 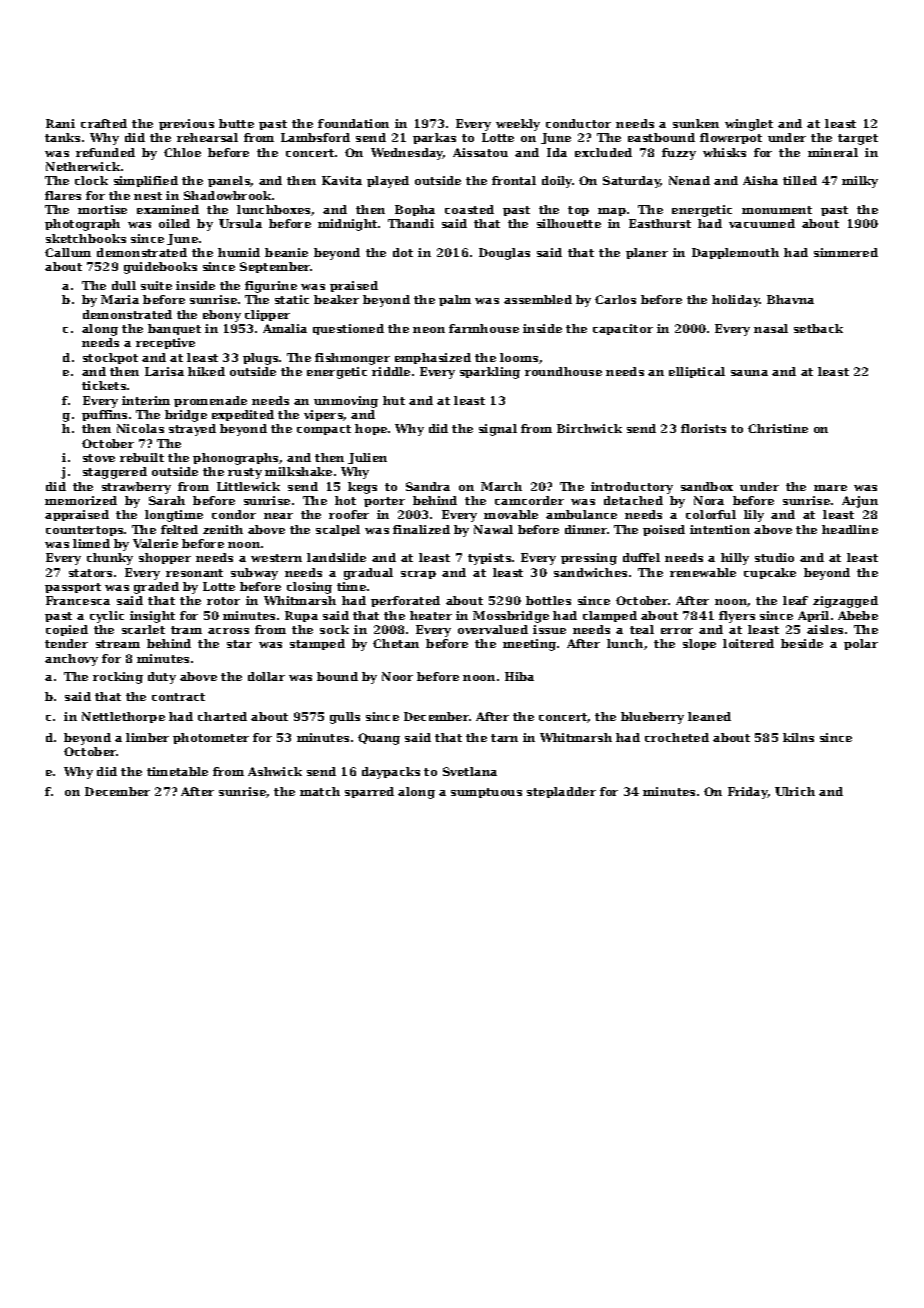 I want to click on simmered, so click(x=846, y=252).
